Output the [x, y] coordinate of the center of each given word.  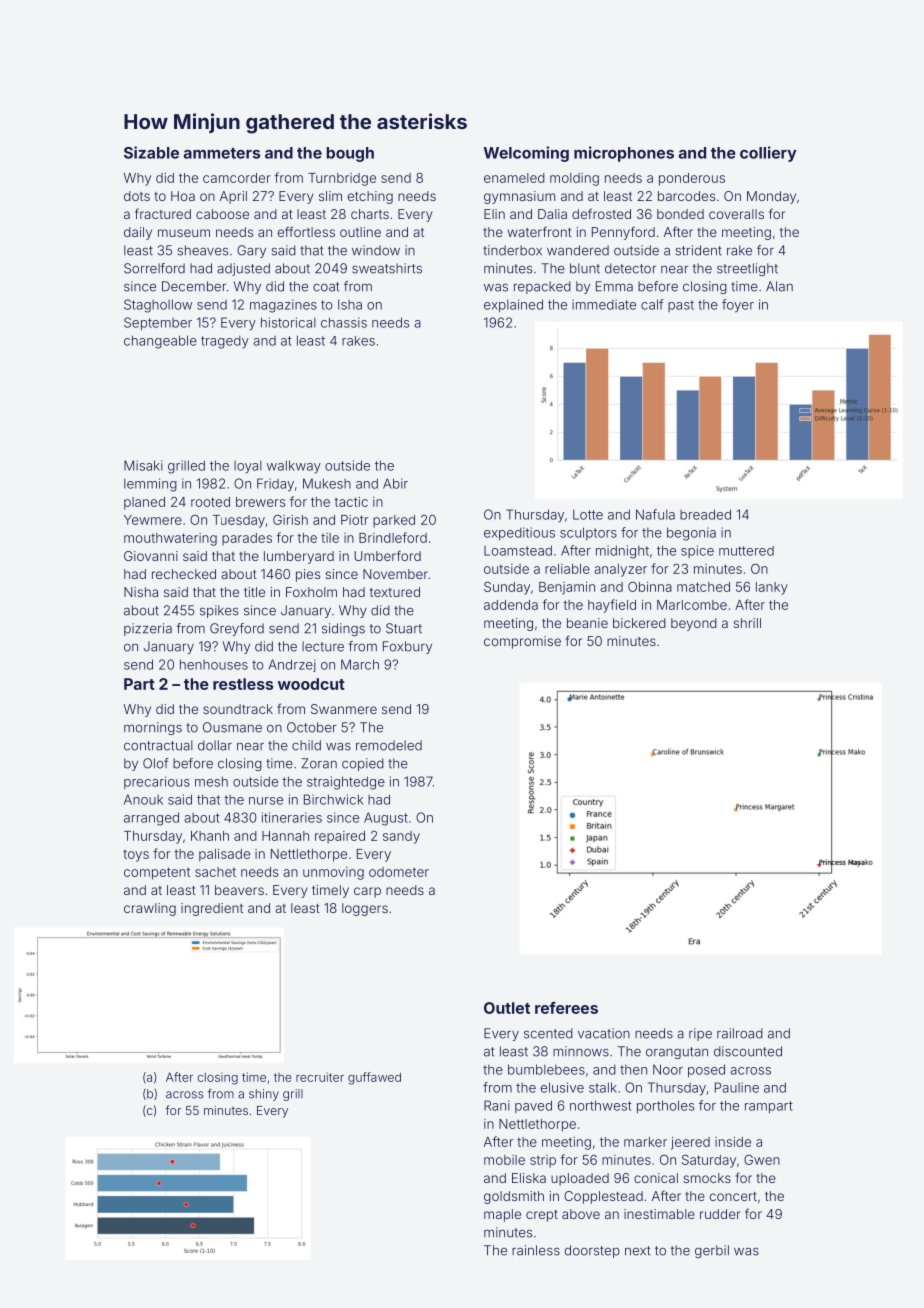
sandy [401, 837]
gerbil [712, 1251]
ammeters [222, 153]
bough [350, 154]
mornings [153, 728]
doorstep [592, 1251]
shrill [747, 623]
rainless [536, 1250]
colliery [768, 154]
